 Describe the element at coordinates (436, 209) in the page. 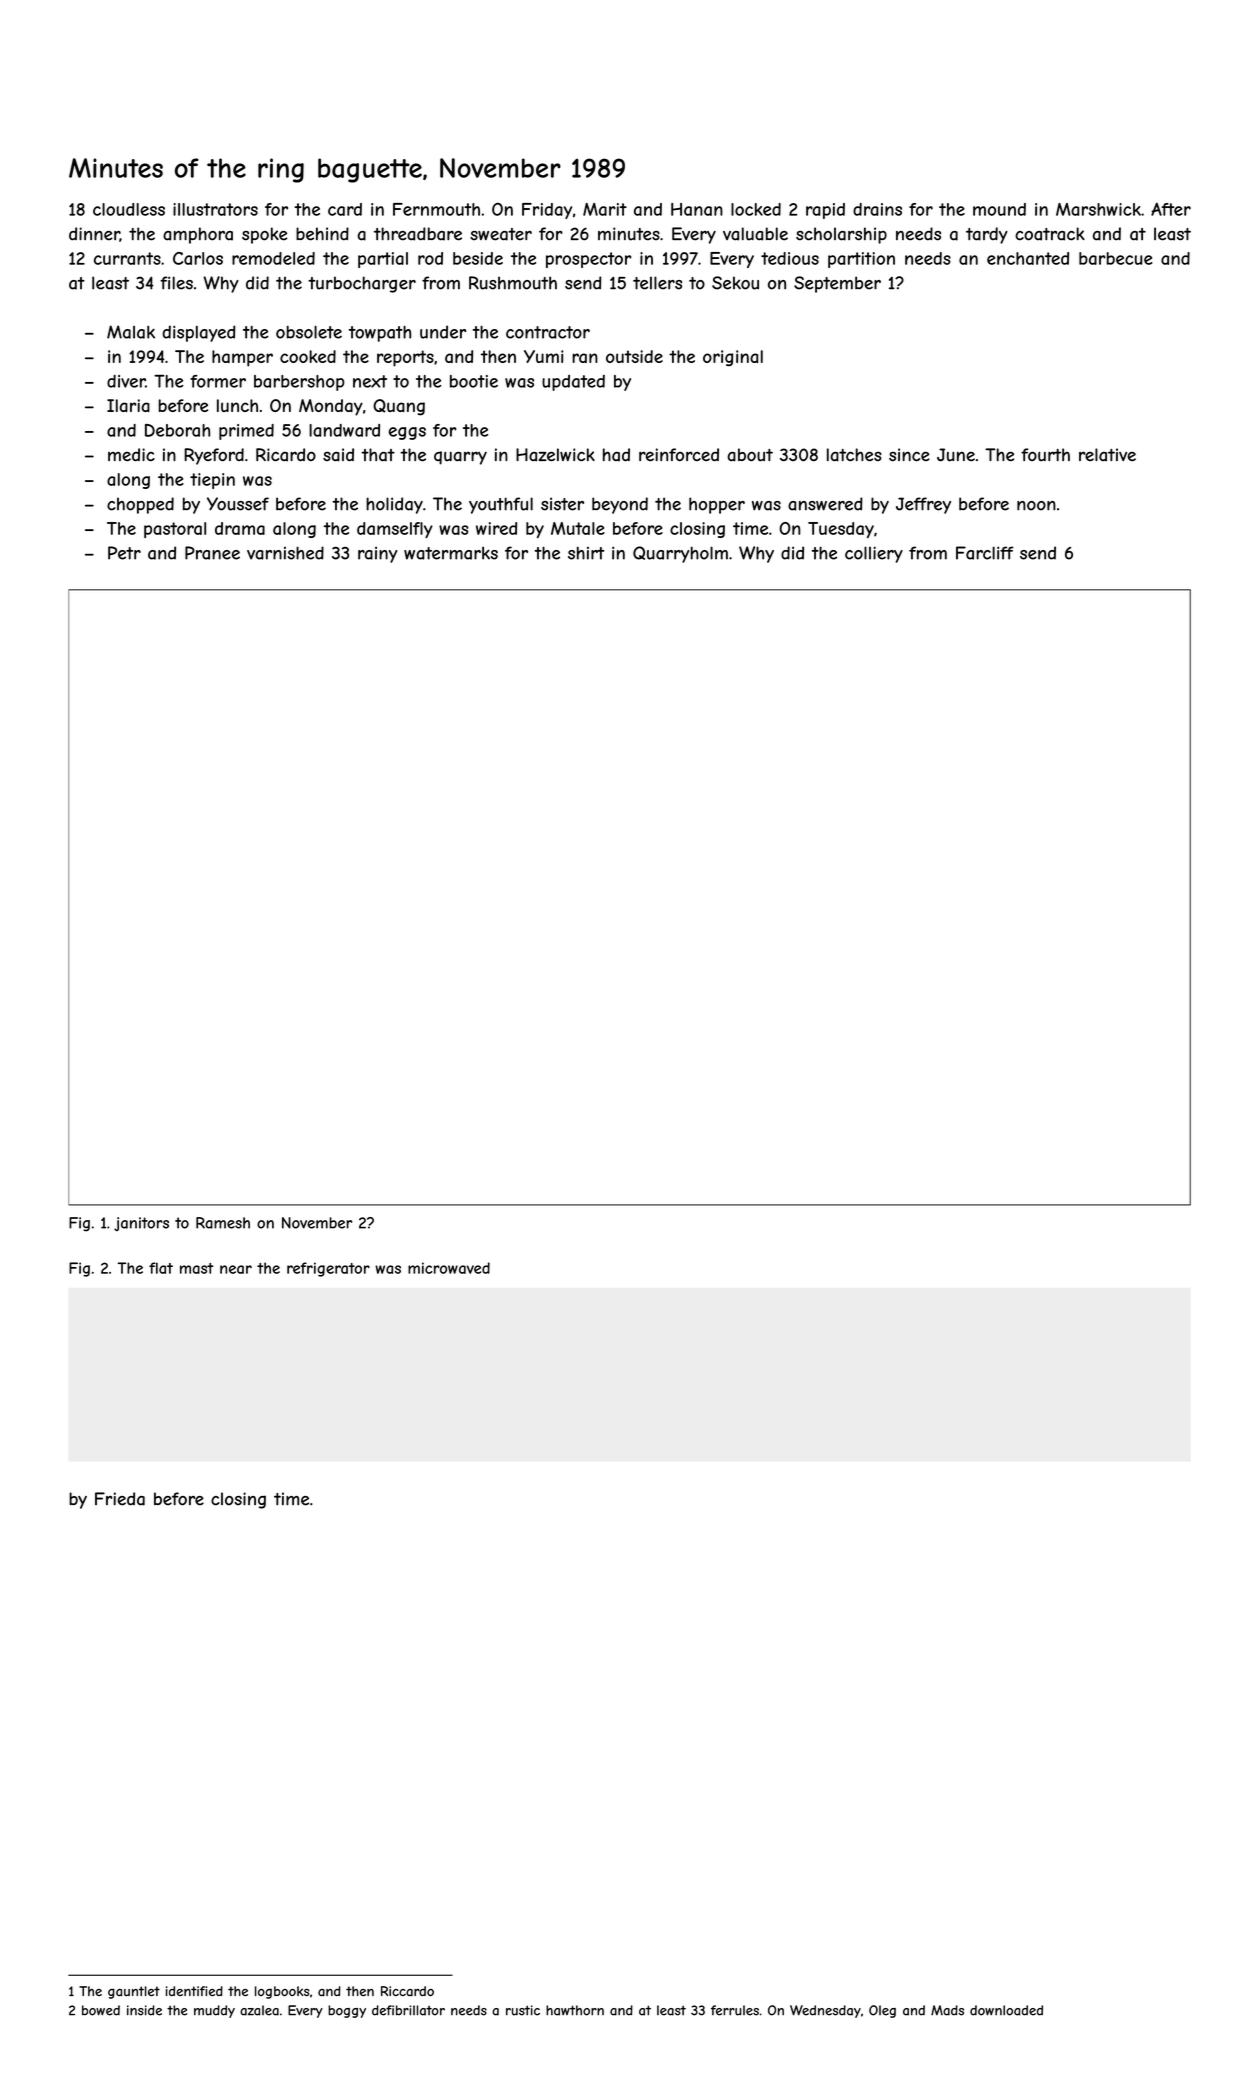

I see `Fernmouth` at that location.
